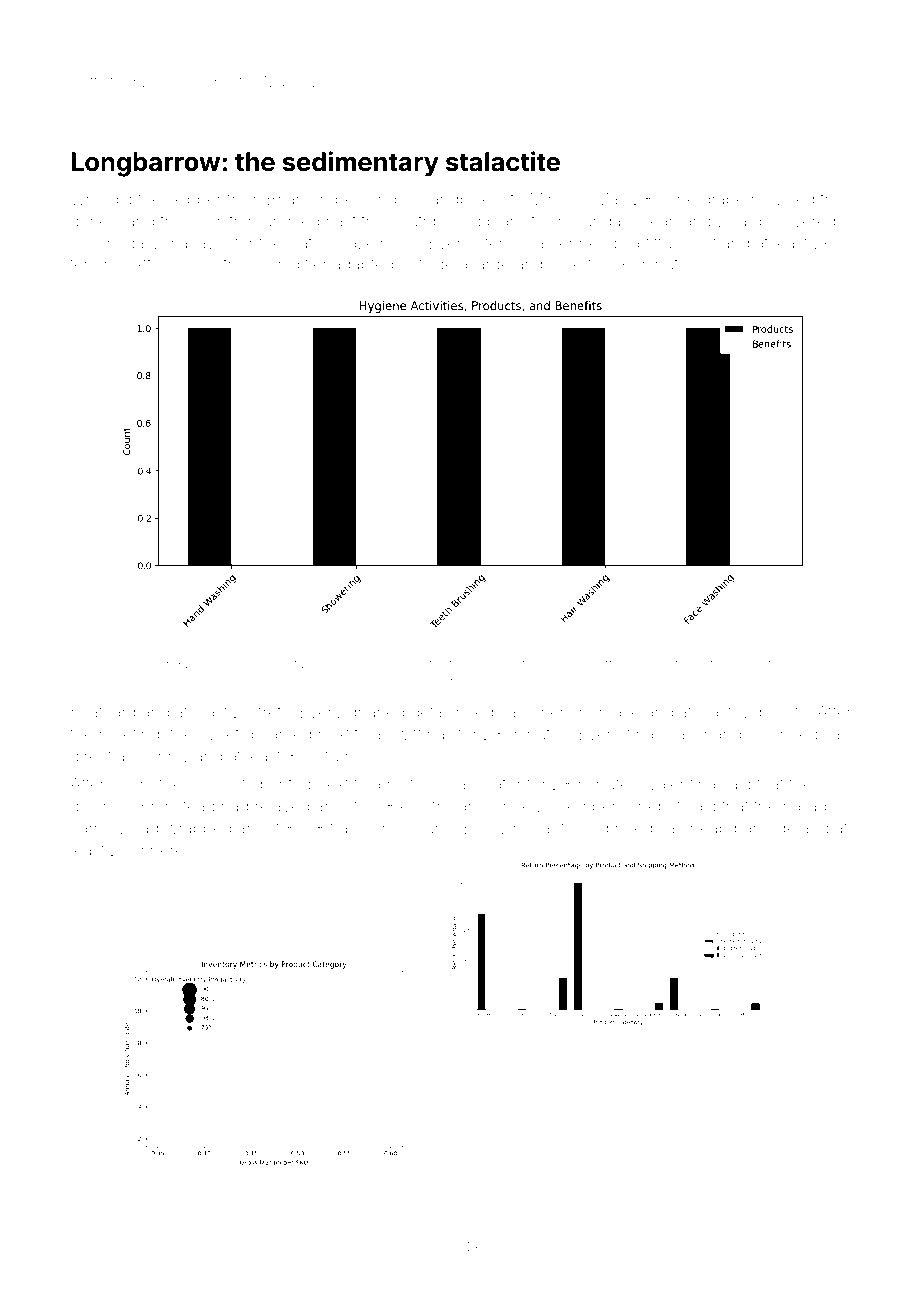 Image resolution: width=924 pixels, height=1311 pixels. Describe the element at coordinates (103, 714) in the screenshot. I see `boatyard` at that location.
